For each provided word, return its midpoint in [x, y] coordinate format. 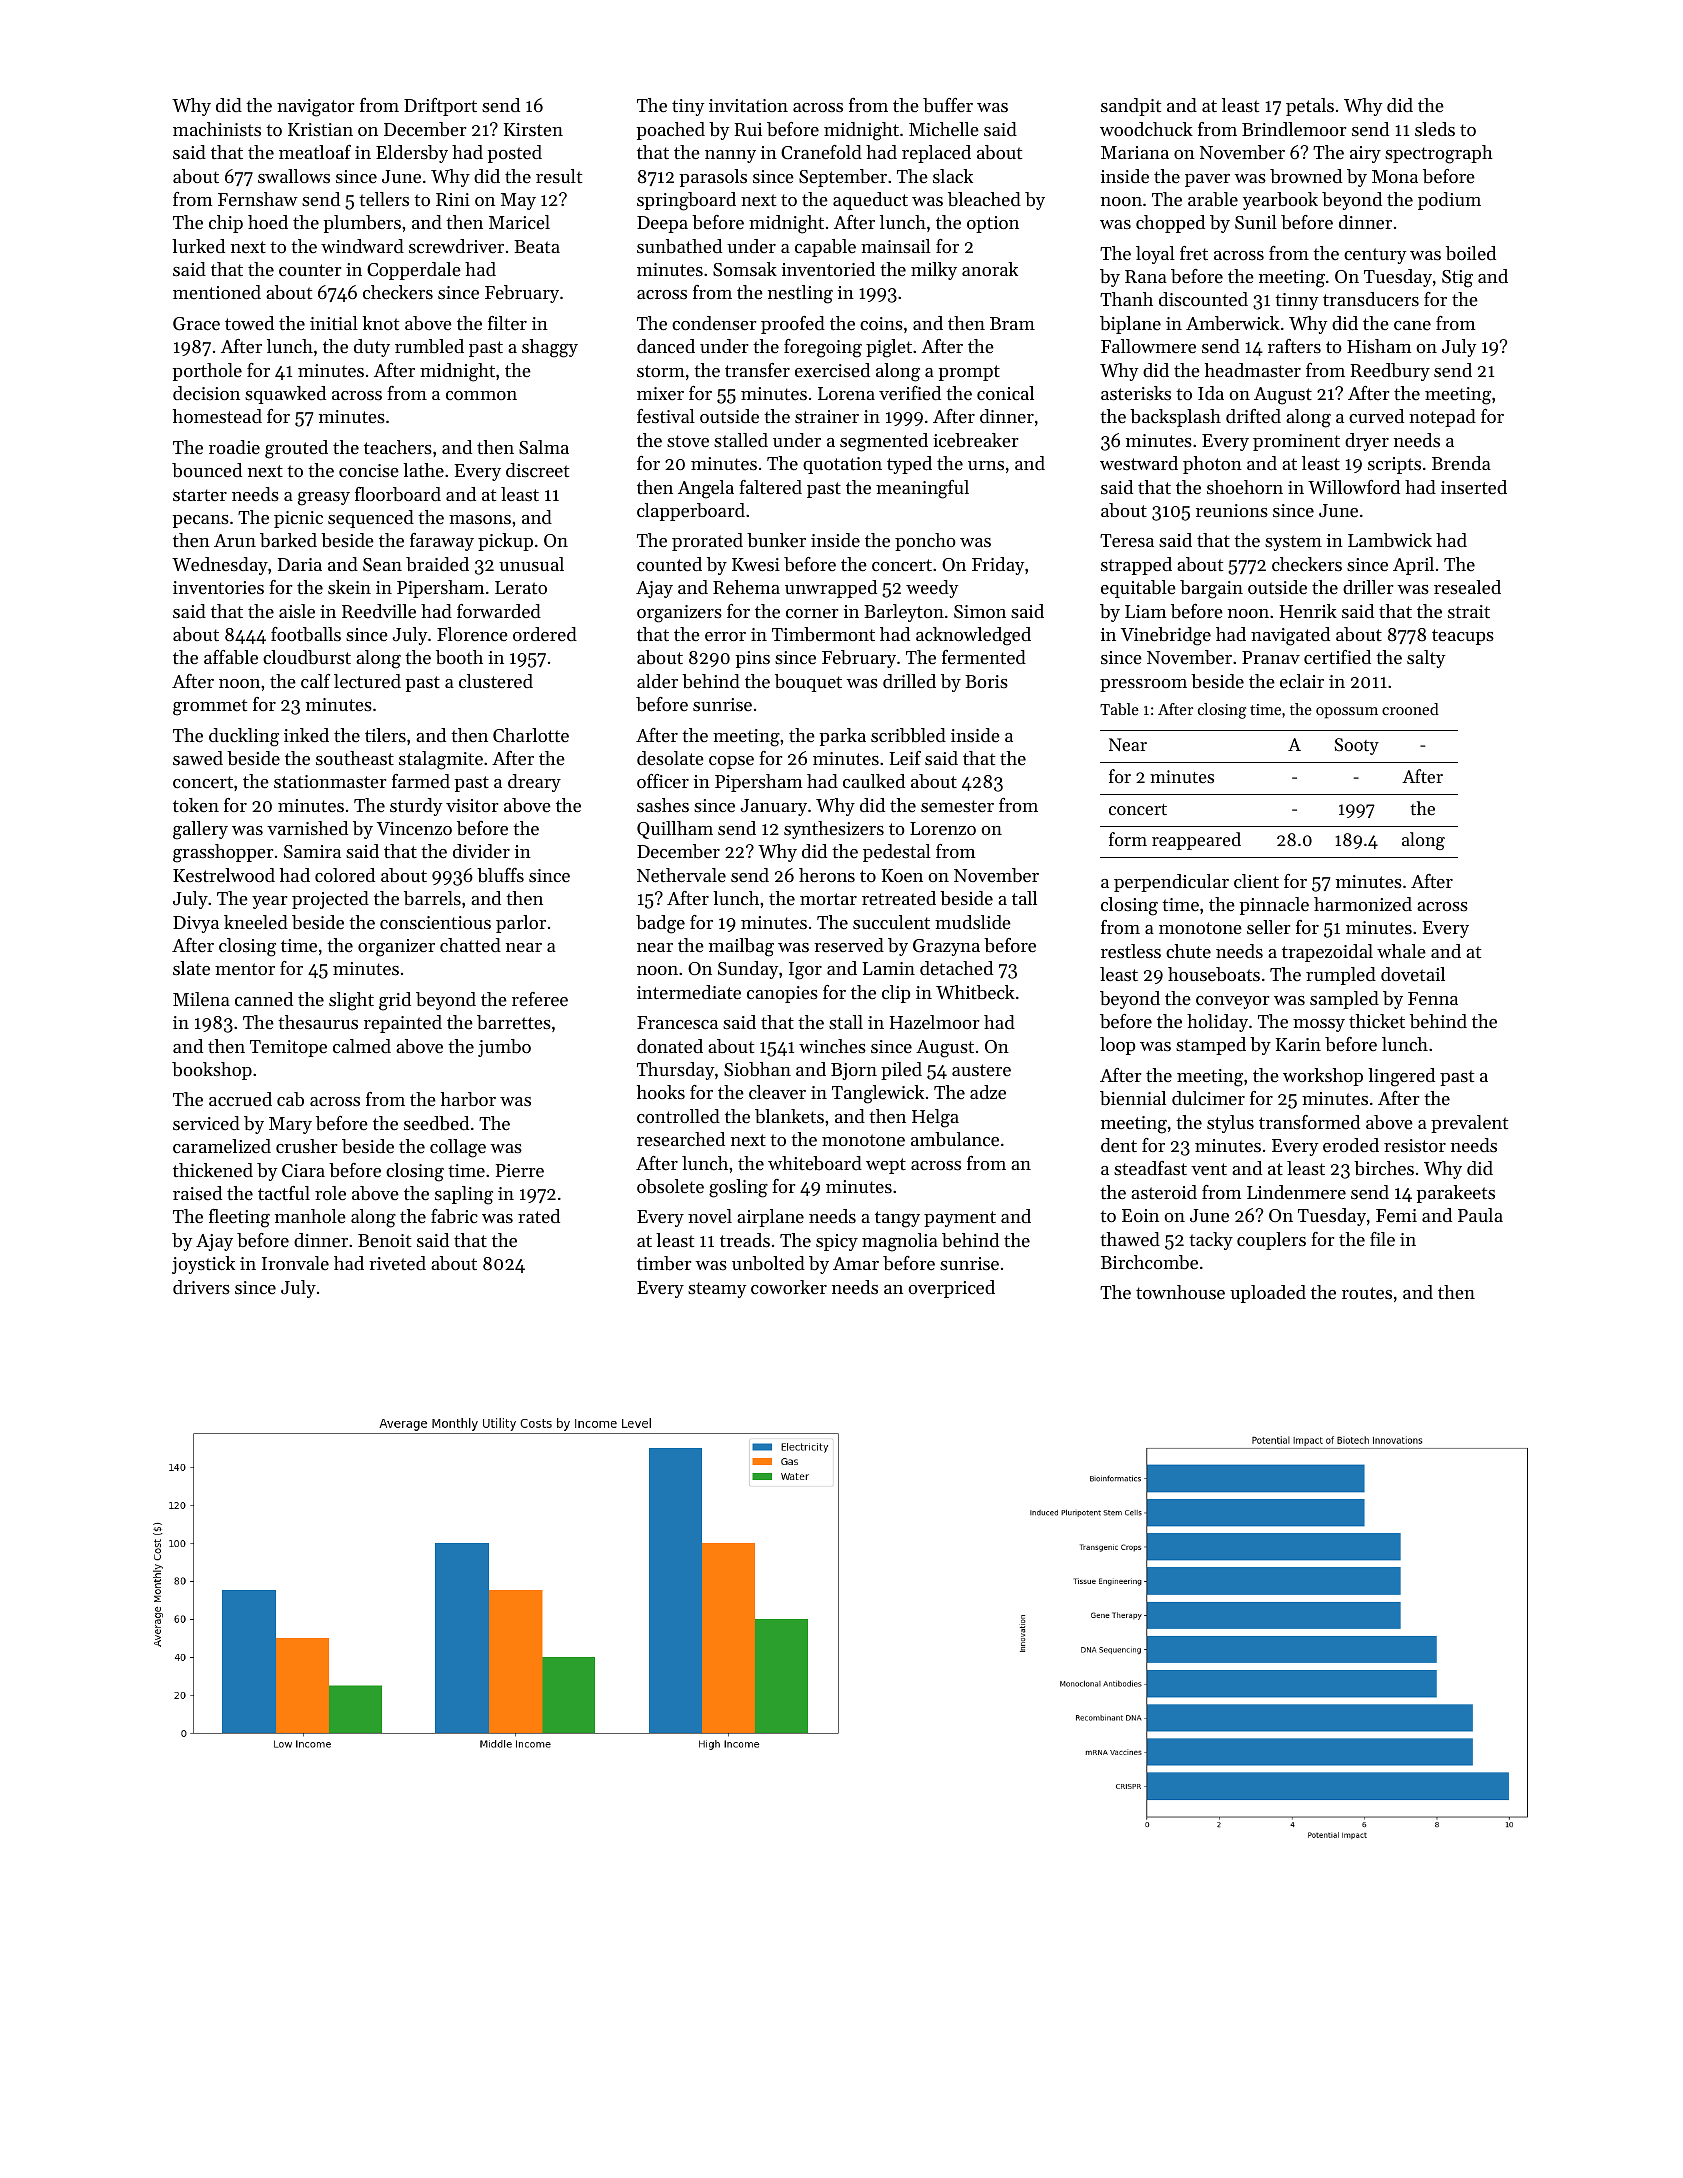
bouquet [808, 683]
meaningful [922, 489]
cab [290, 1099]
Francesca [677, 1022]
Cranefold [821, 152]
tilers [385, 735]
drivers [201, 1287]
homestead [217, 416]
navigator [315, 108]
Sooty [1357, 746]
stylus [1230, 1124]
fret [1194, 253]
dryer [1367, 442]
